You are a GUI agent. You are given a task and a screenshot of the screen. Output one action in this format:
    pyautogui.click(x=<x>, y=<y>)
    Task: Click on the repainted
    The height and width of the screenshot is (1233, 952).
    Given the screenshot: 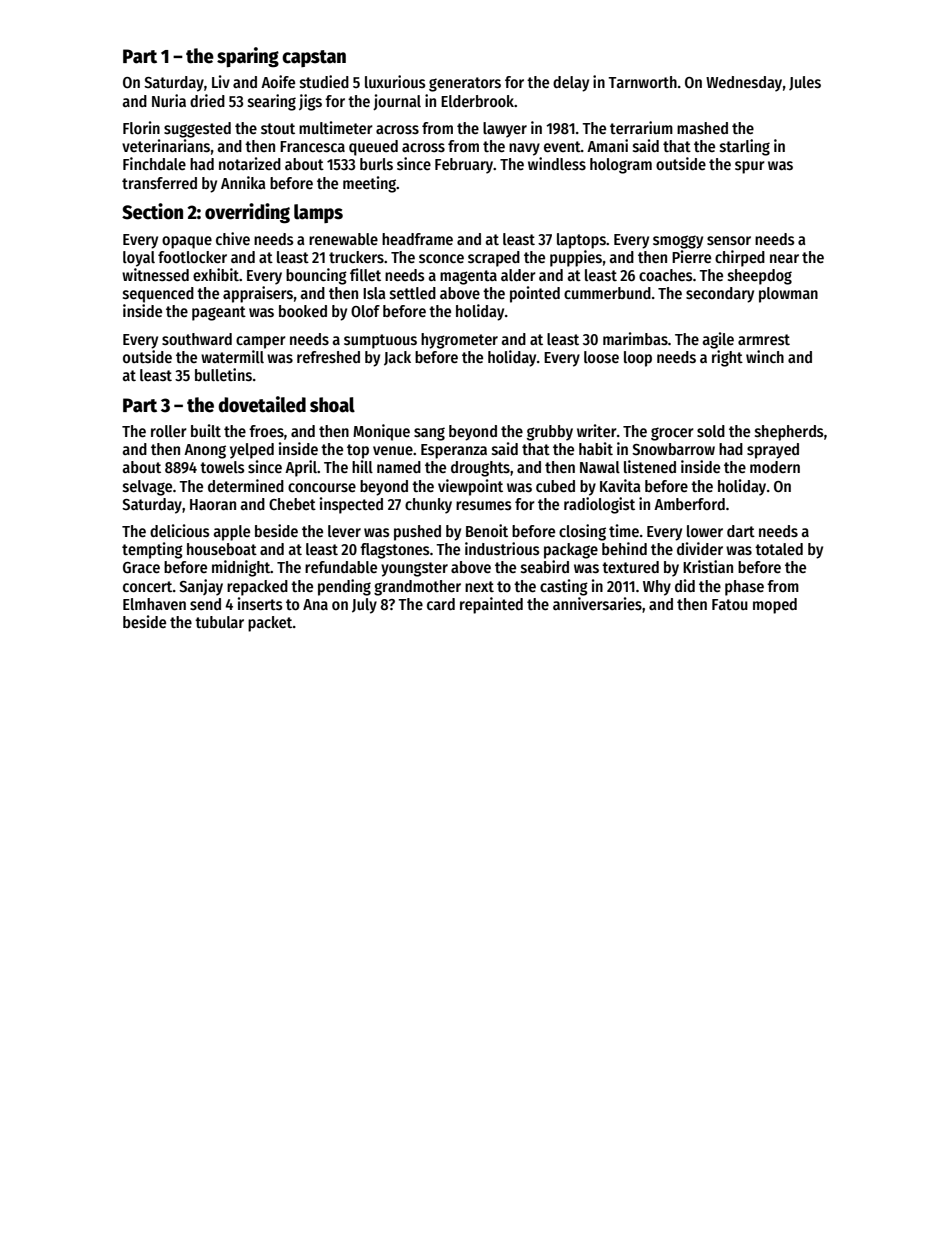 What is the action you would take?
    pyautogui.click(x=491, y=605)
